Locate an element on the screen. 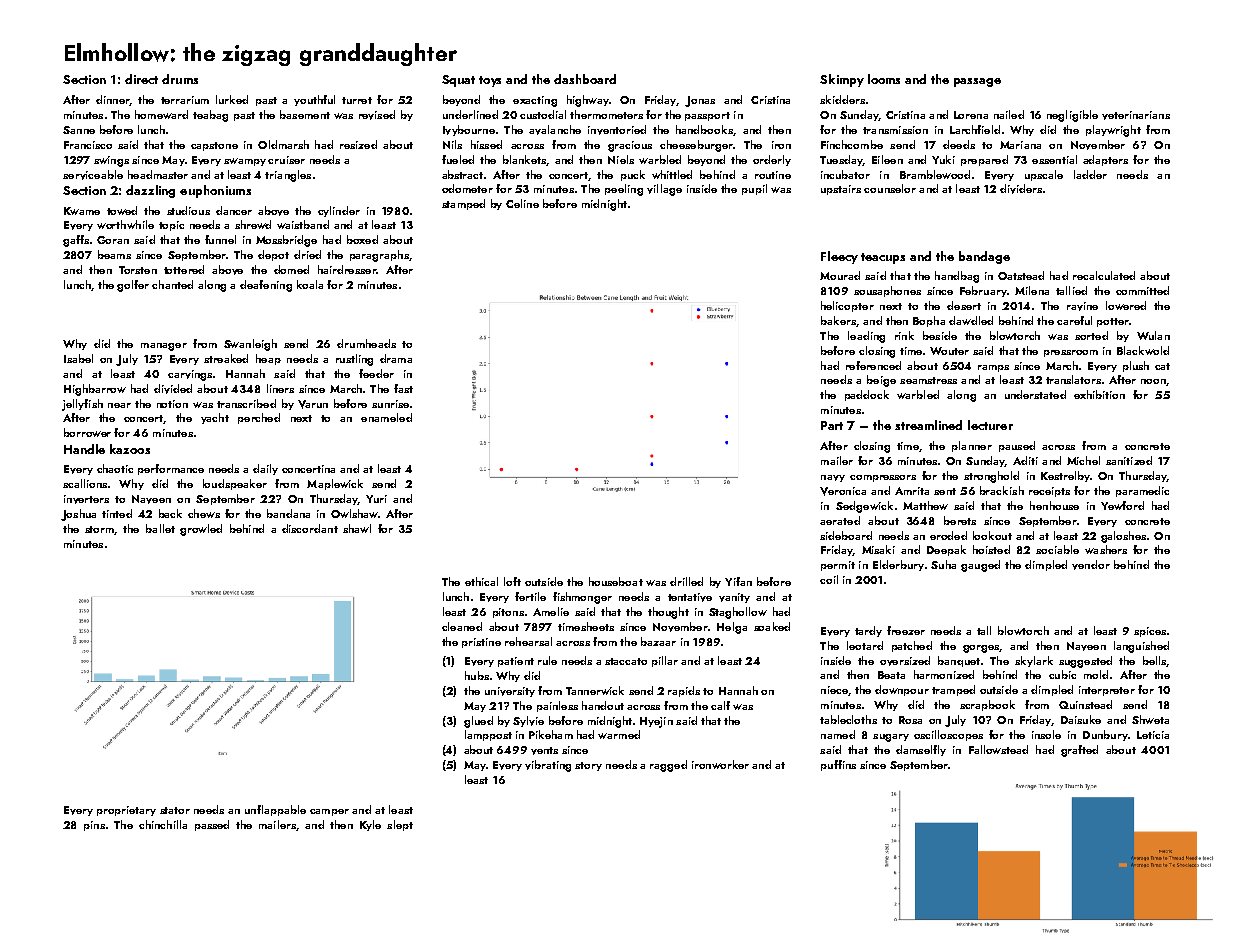 This screenshot has height=952, width=1233. Ivybourne is located at coordinates (469, 130).
